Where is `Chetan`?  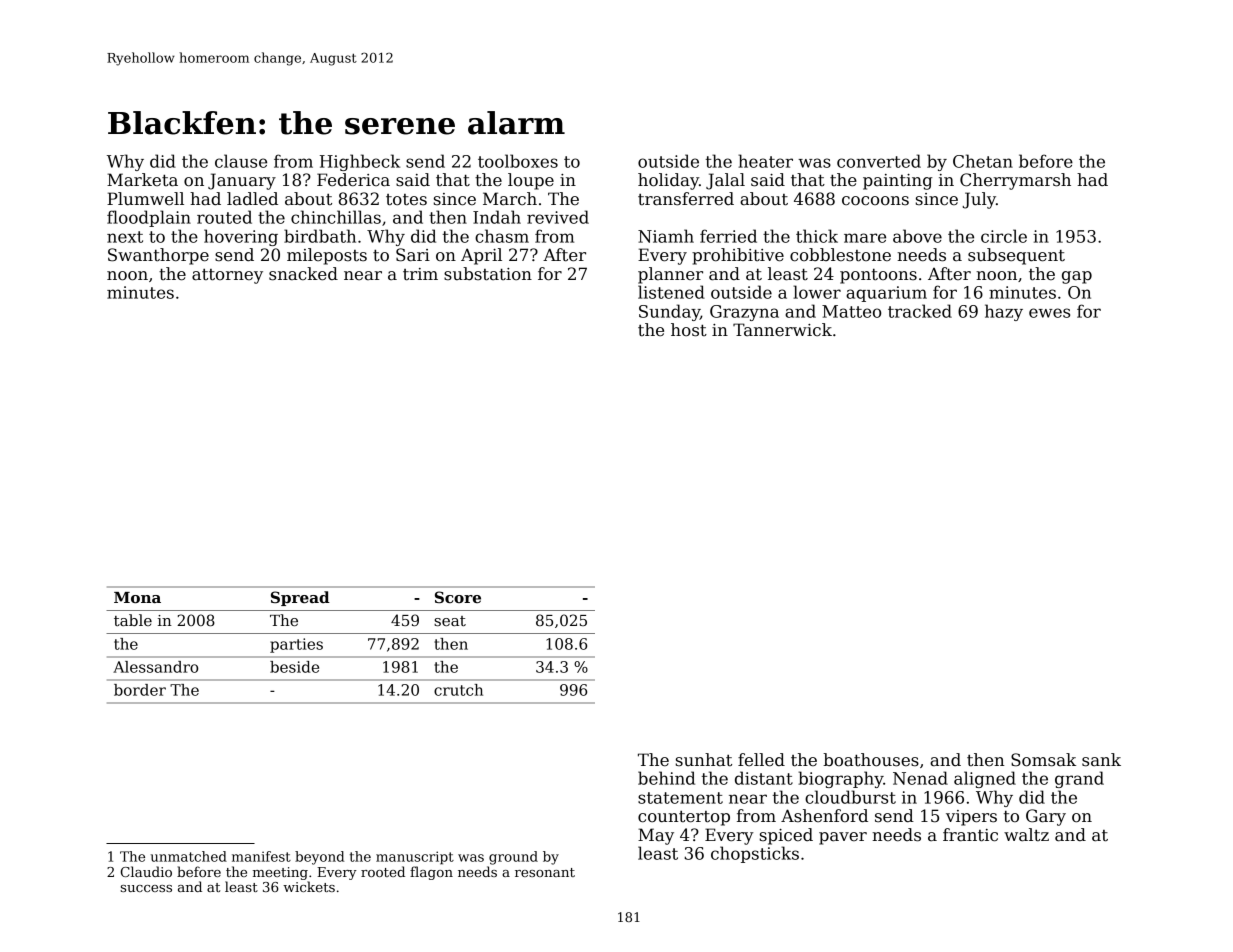 Chetan is located at coordinates (983, 161).
